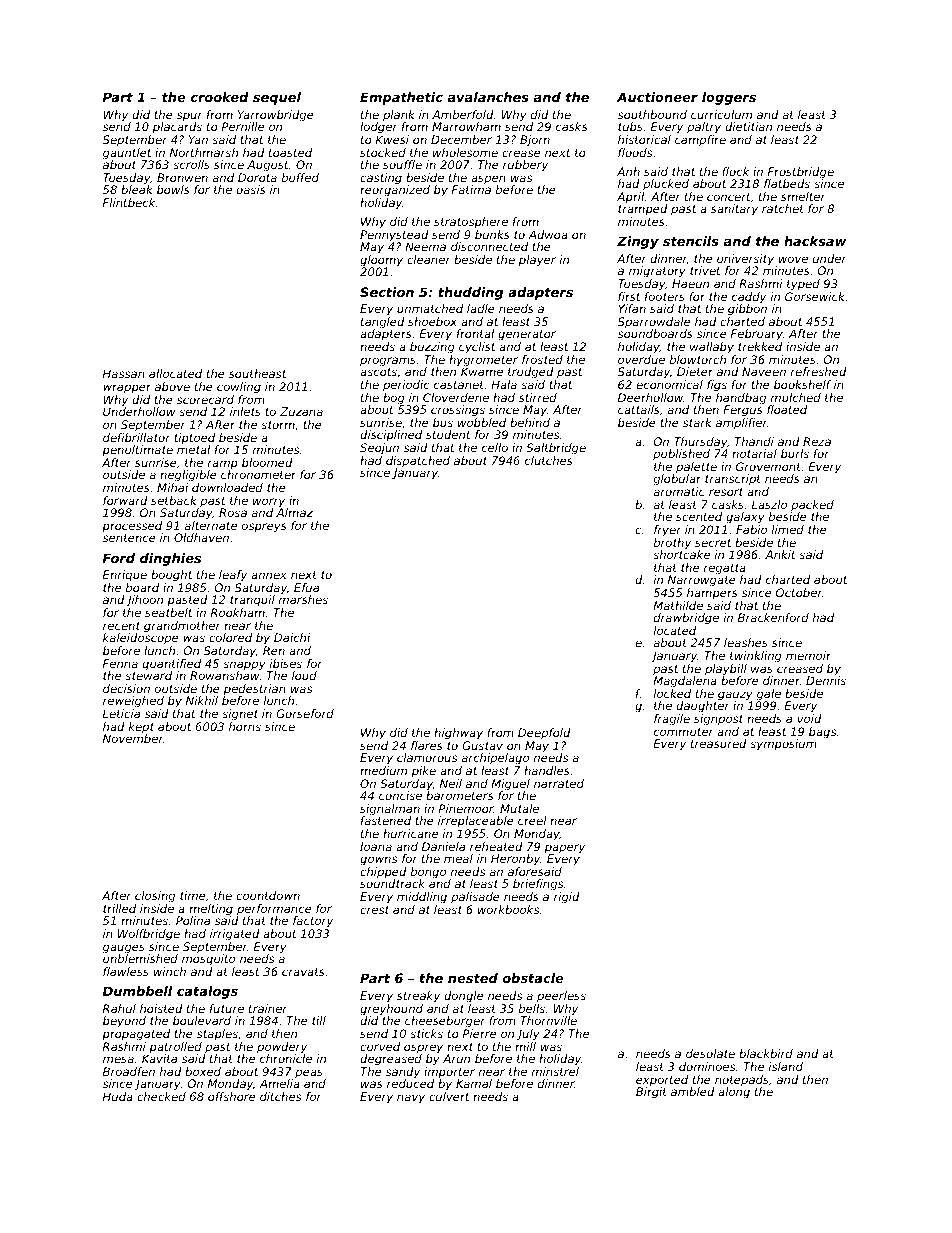 The height and width of the screenshot is (1233, 952). What do you see at coordinates (741, 399) in the screenshot?
I see `handbag` at bounding box center [741, 399].
